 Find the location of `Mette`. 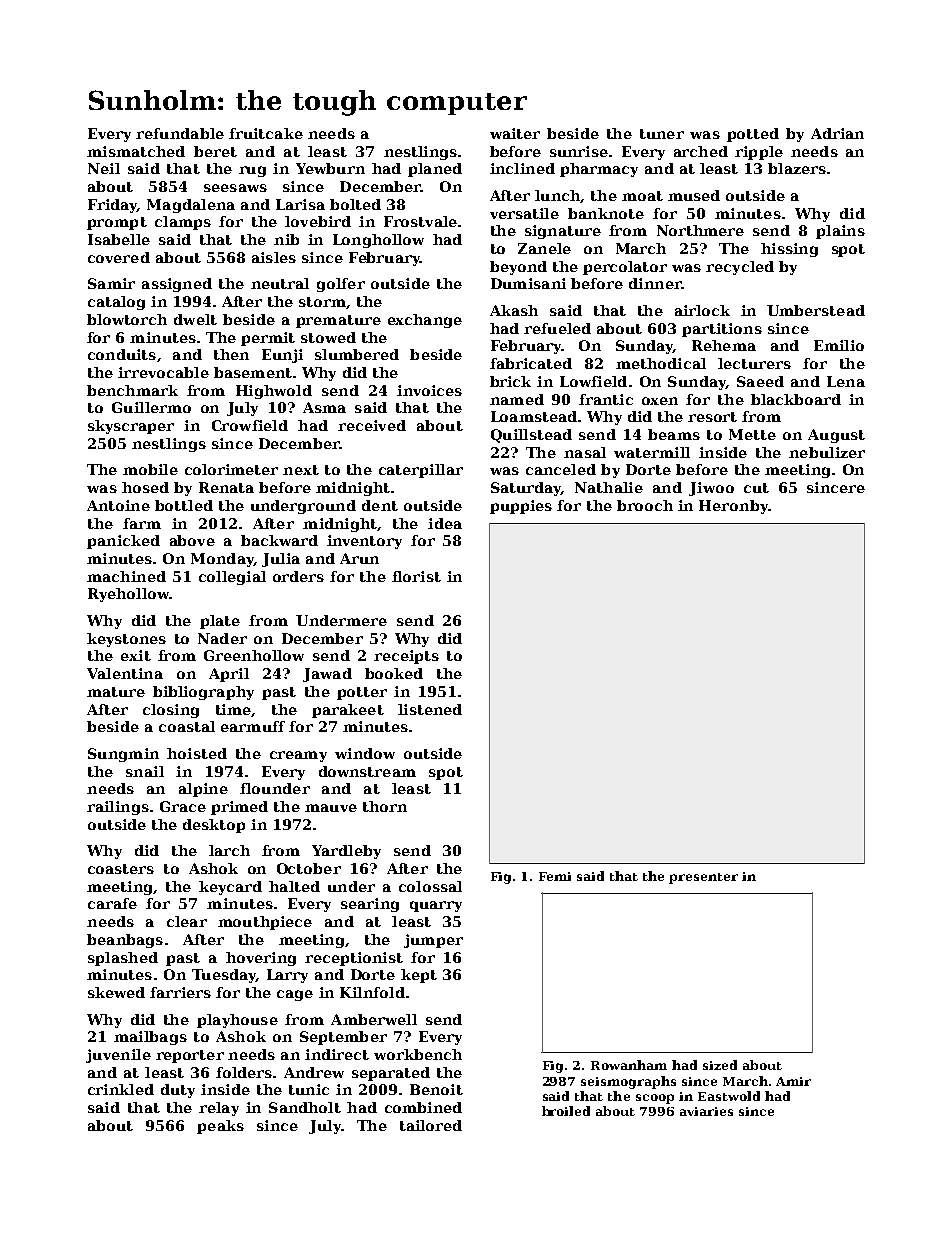

Mette is located at coordinates (752, 434).
